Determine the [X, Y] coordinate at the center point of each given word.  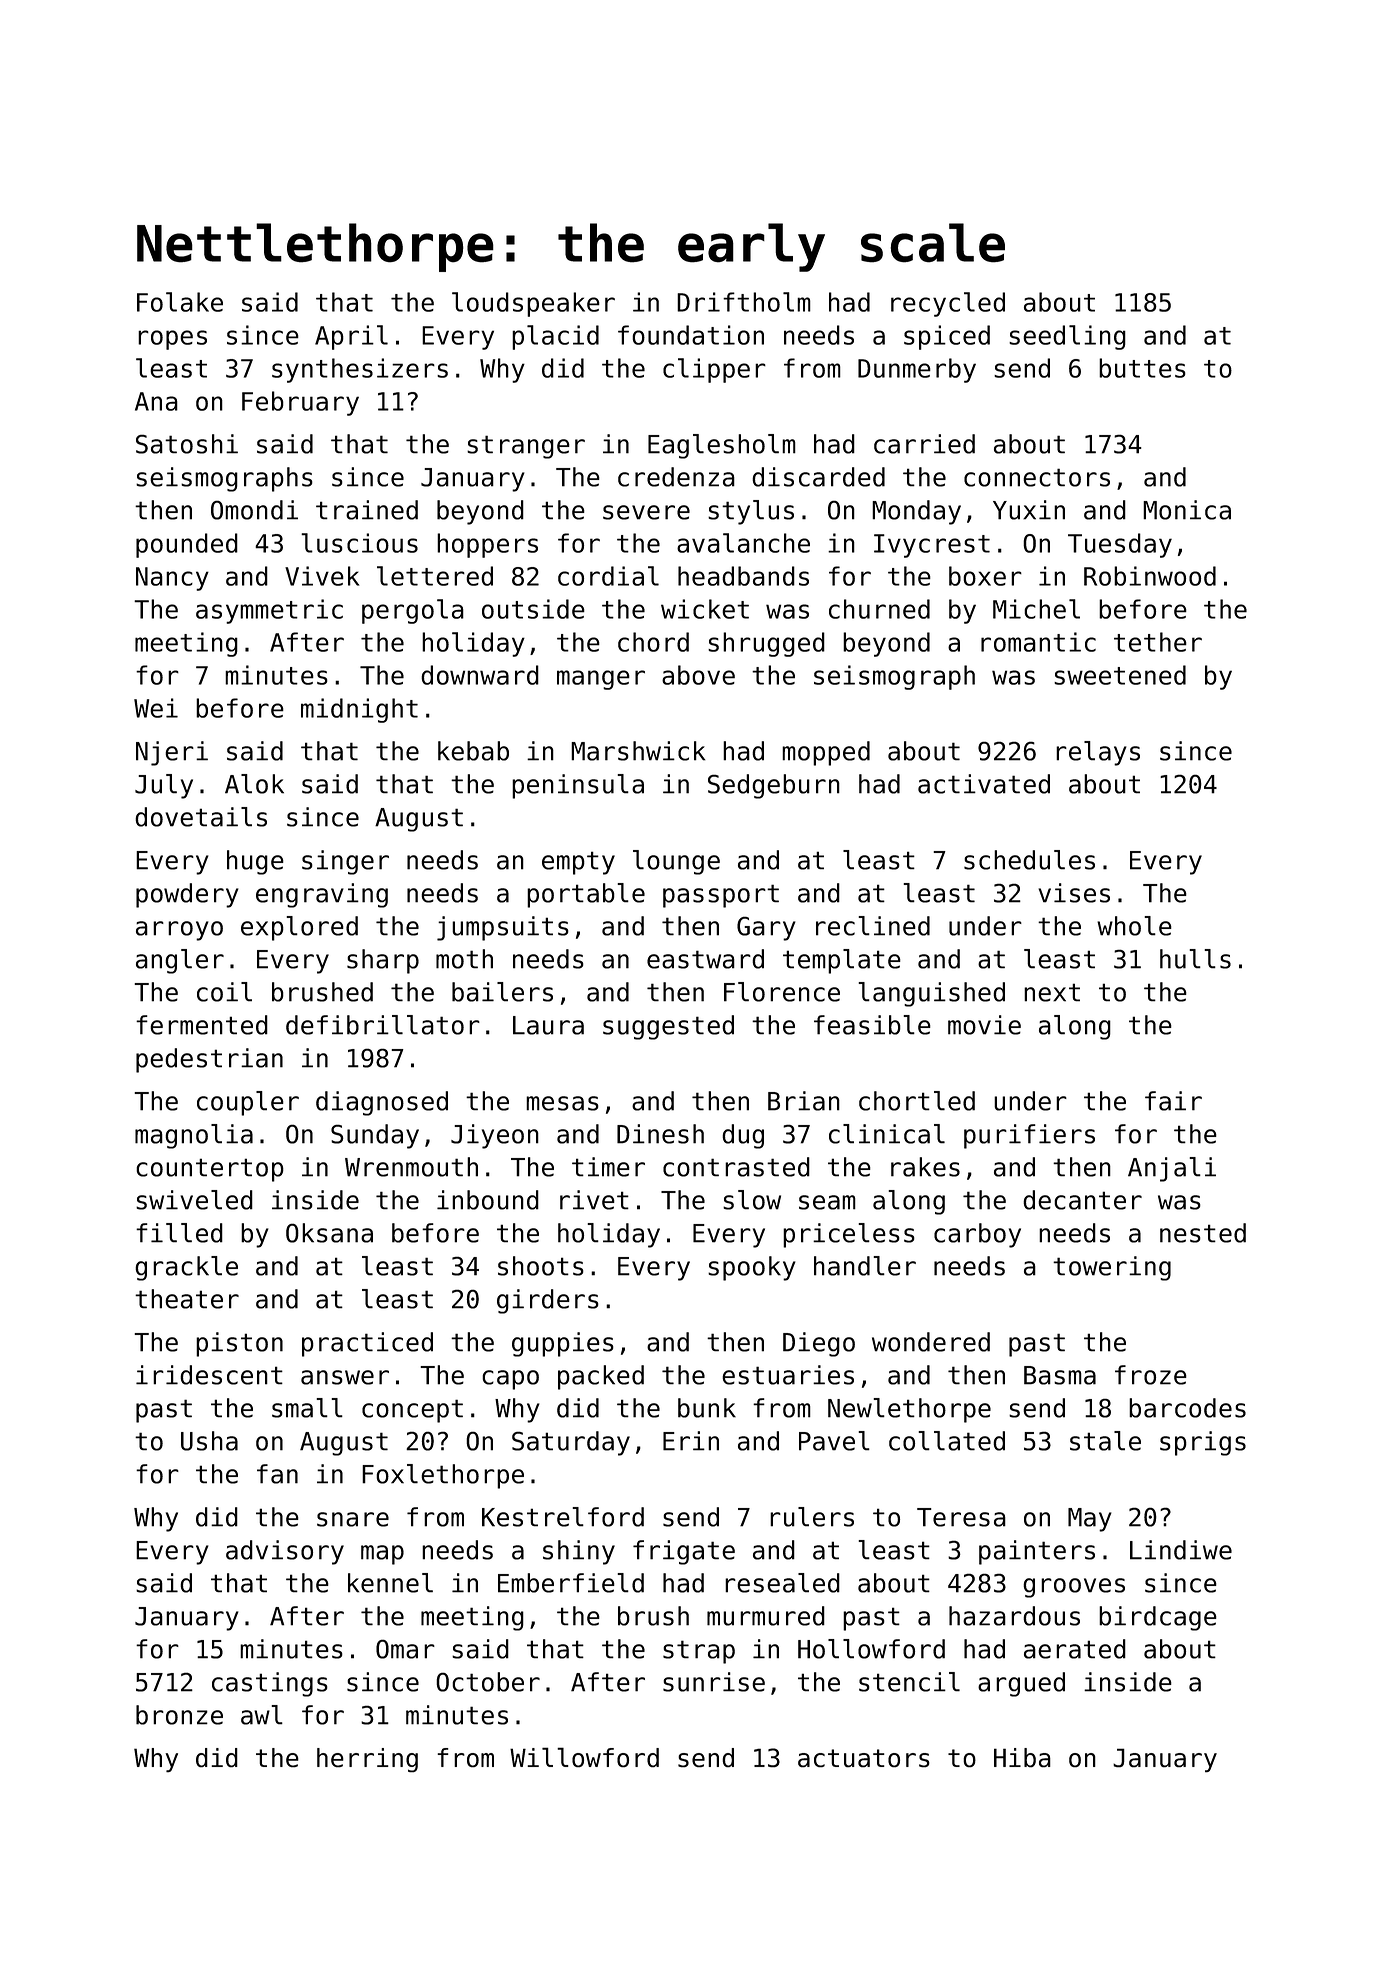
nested [1203, 1233]
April [351, 337]
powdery [187, 895]
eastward [705, 959]
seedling [1067, 337]
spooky [752, 1268]
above [698, 675]
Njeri [172, 753]
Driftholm [744, 302]
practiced [367, 1344]
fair [1173, 1101]
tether [1158, 642]
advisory [285, 1552]
